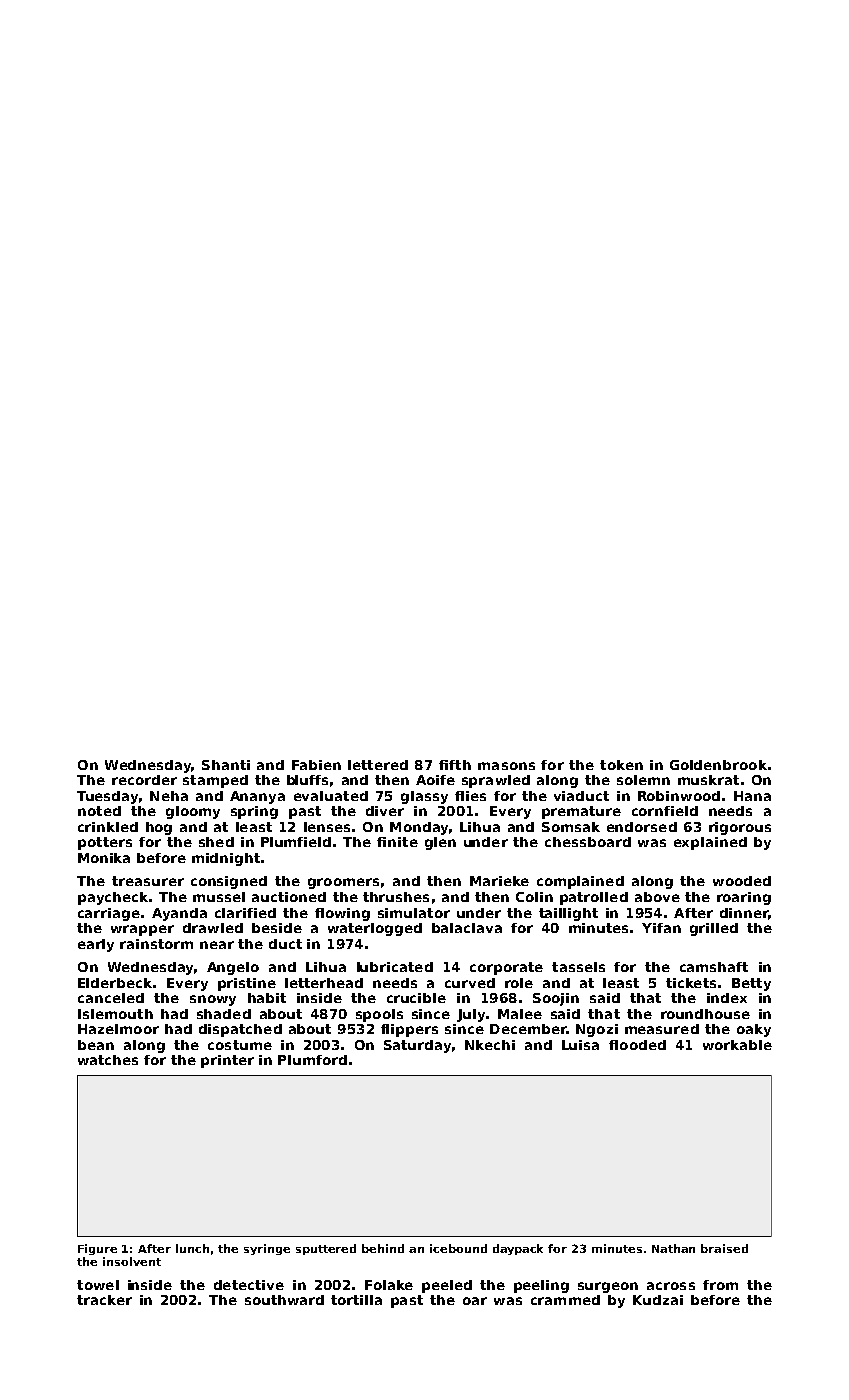 This screenshot has height=1400, width=849. What do you see at coordinates (356, 1300) in the screenshot?
I see `tortilla` at bounding box center [356, 1300].
